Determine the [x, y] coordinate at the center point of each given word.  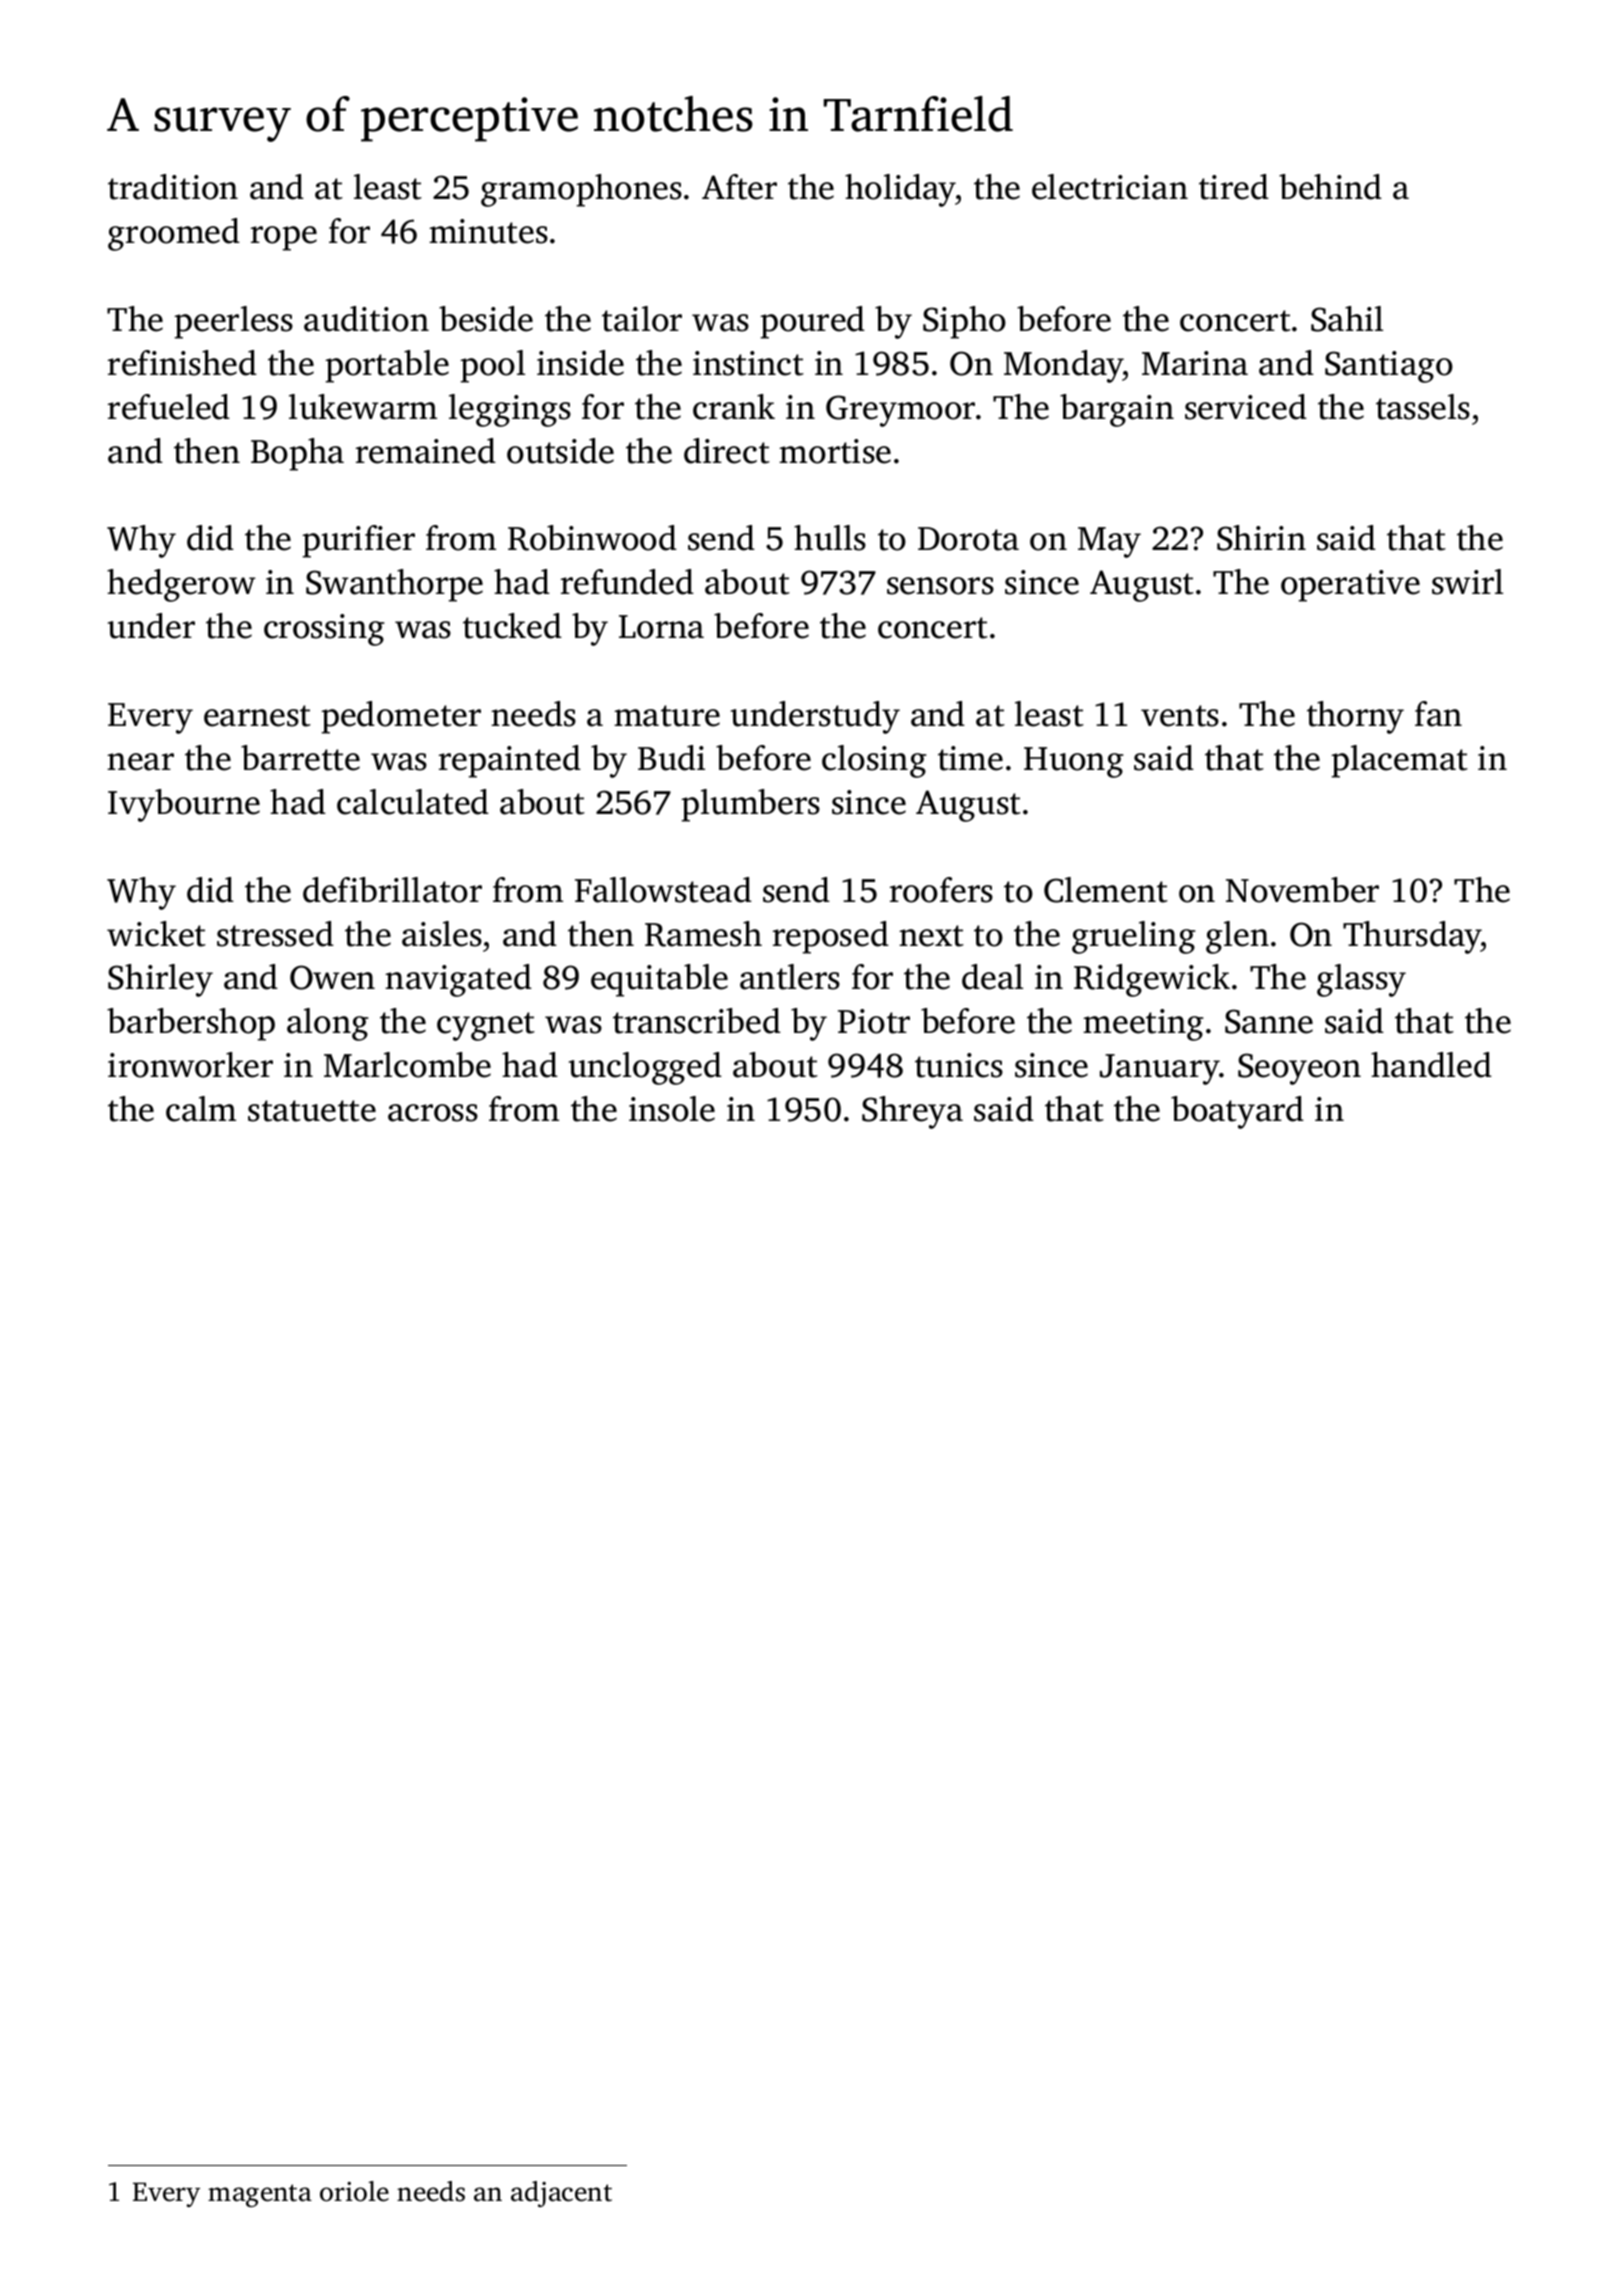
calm [201, 1109]
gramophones [581, 190]
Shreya [912, 1112]
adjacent [561, 2194]
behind [1330, 187]
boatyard [1237, 1112]
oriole [354, 2191]
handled [1431, 1065]
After [739, 187]
